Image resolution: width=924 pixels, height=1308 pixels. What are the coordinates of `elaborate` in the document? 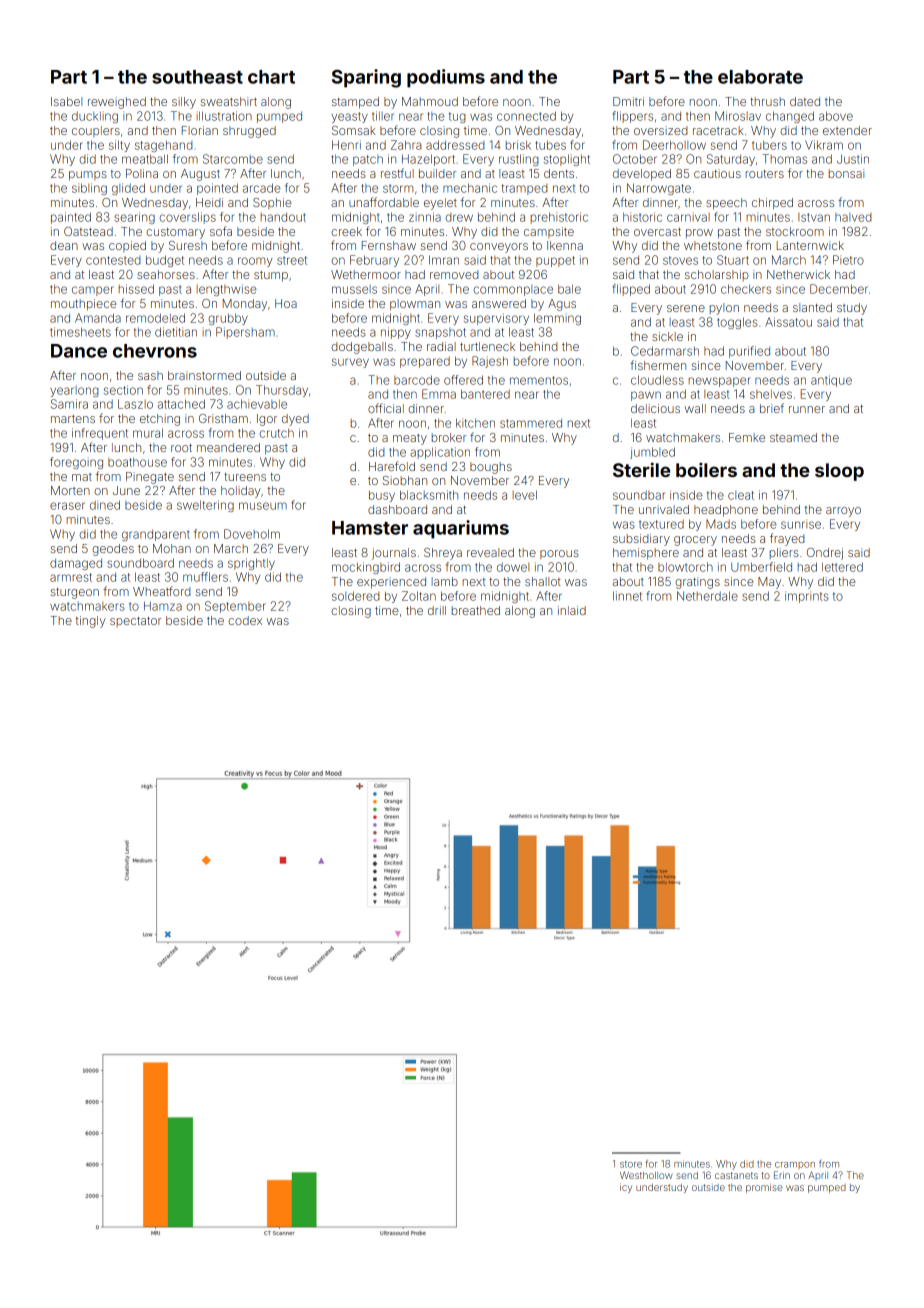 It's located at (760, 77).
